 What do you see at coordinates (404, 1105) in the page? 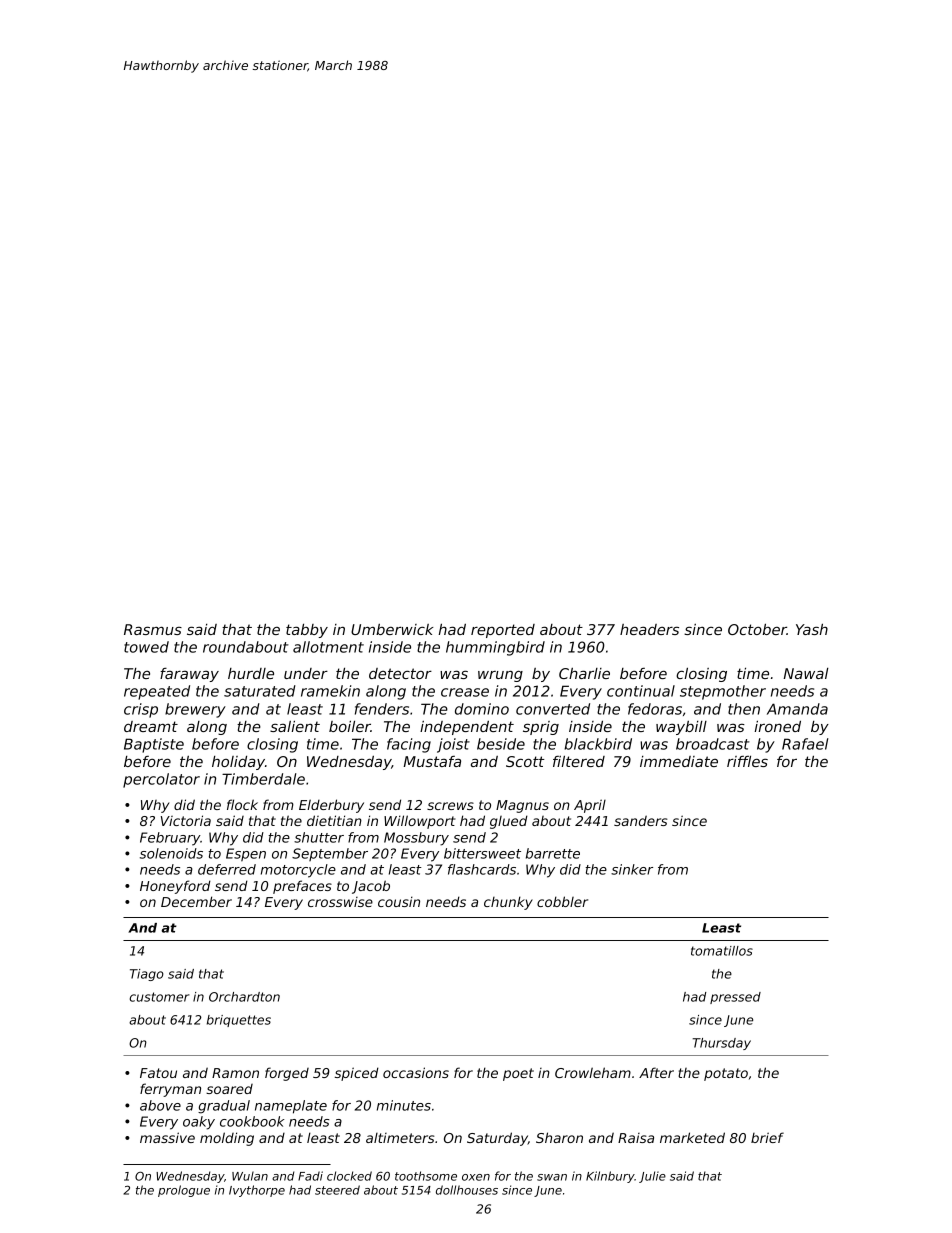
I see `minutes` at bounding box center [404, 1105].
